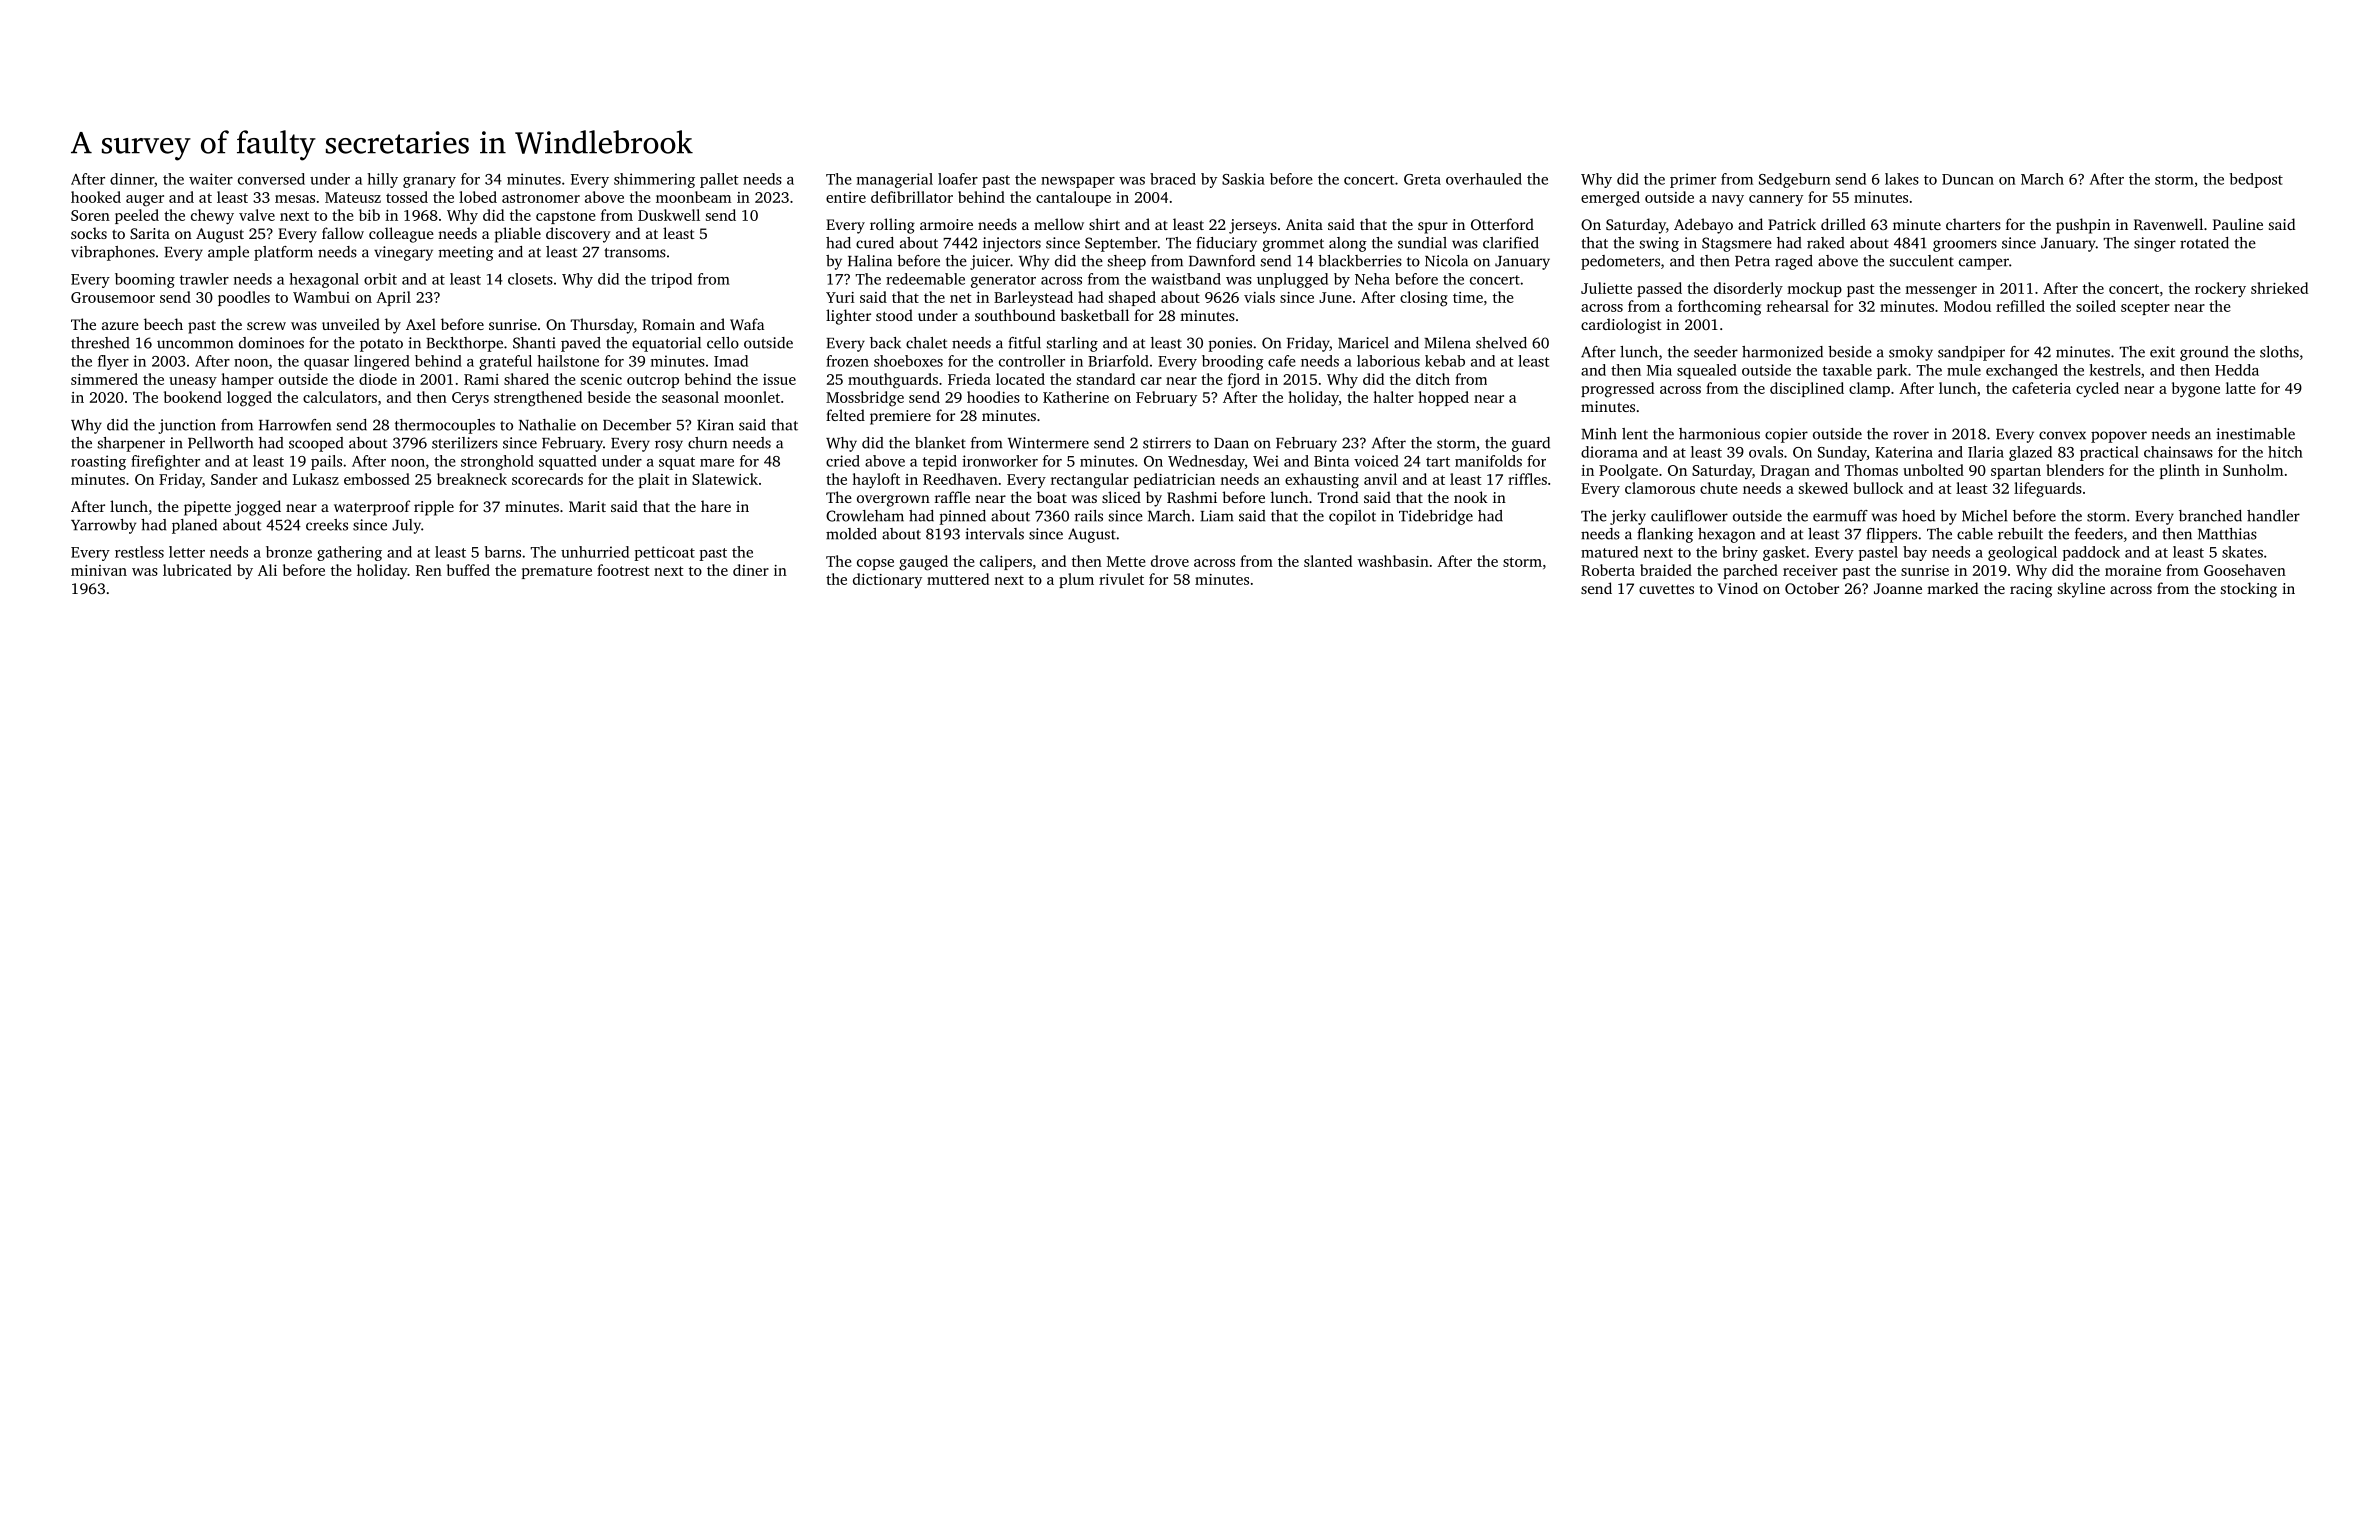 This page has width=2380, height=1540. What do you see at coordinates (1843, 224) in the page?
I see `drilled` at bounding box center [1843, 224].
